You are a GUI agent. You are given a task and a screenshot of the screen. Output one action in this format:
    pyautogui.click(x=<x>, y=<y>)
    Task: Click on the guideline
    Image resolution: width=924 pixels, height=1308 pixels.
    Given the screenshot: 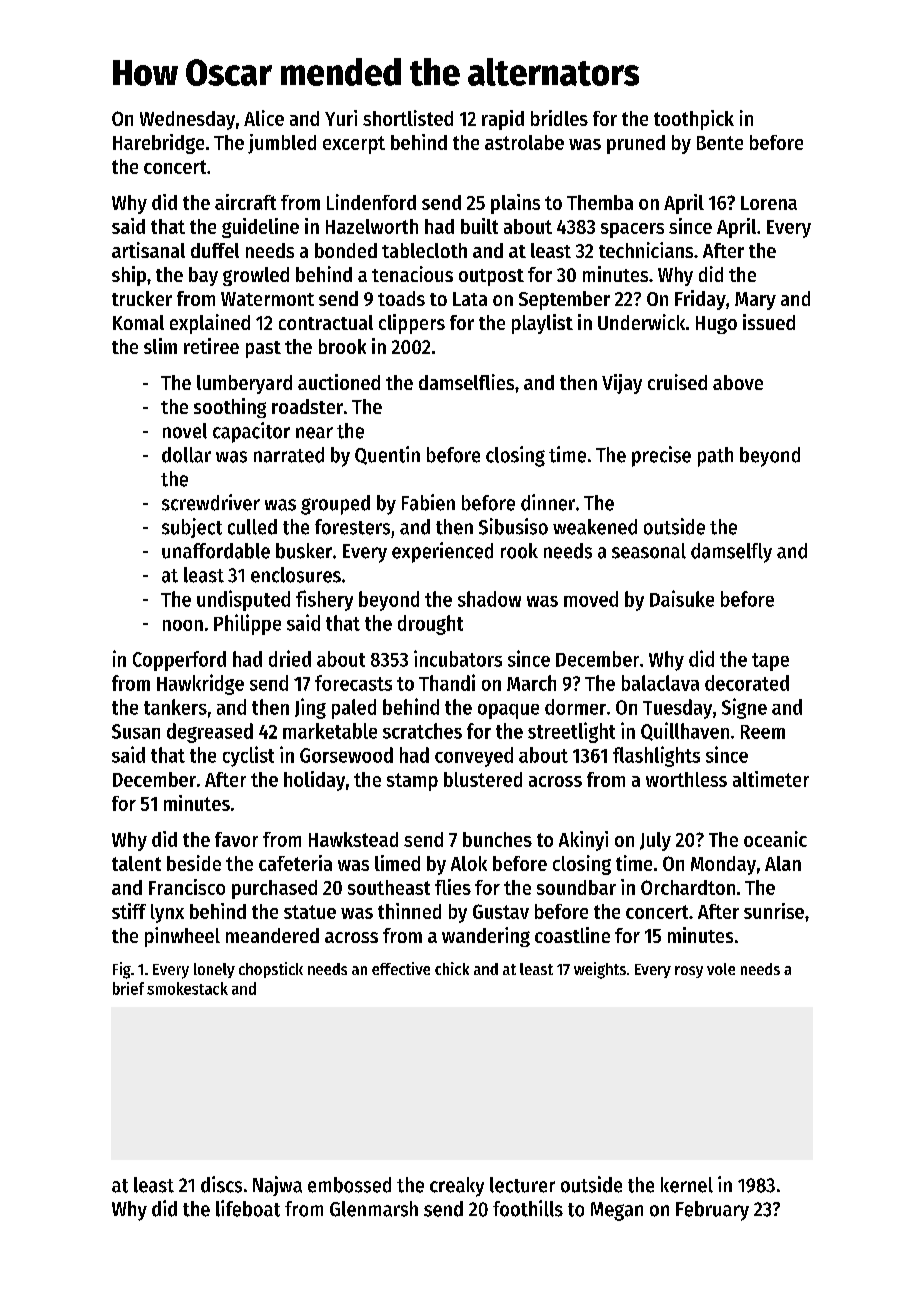 What is the action you would take?
    pyautogui.click(x=260, y=228)
